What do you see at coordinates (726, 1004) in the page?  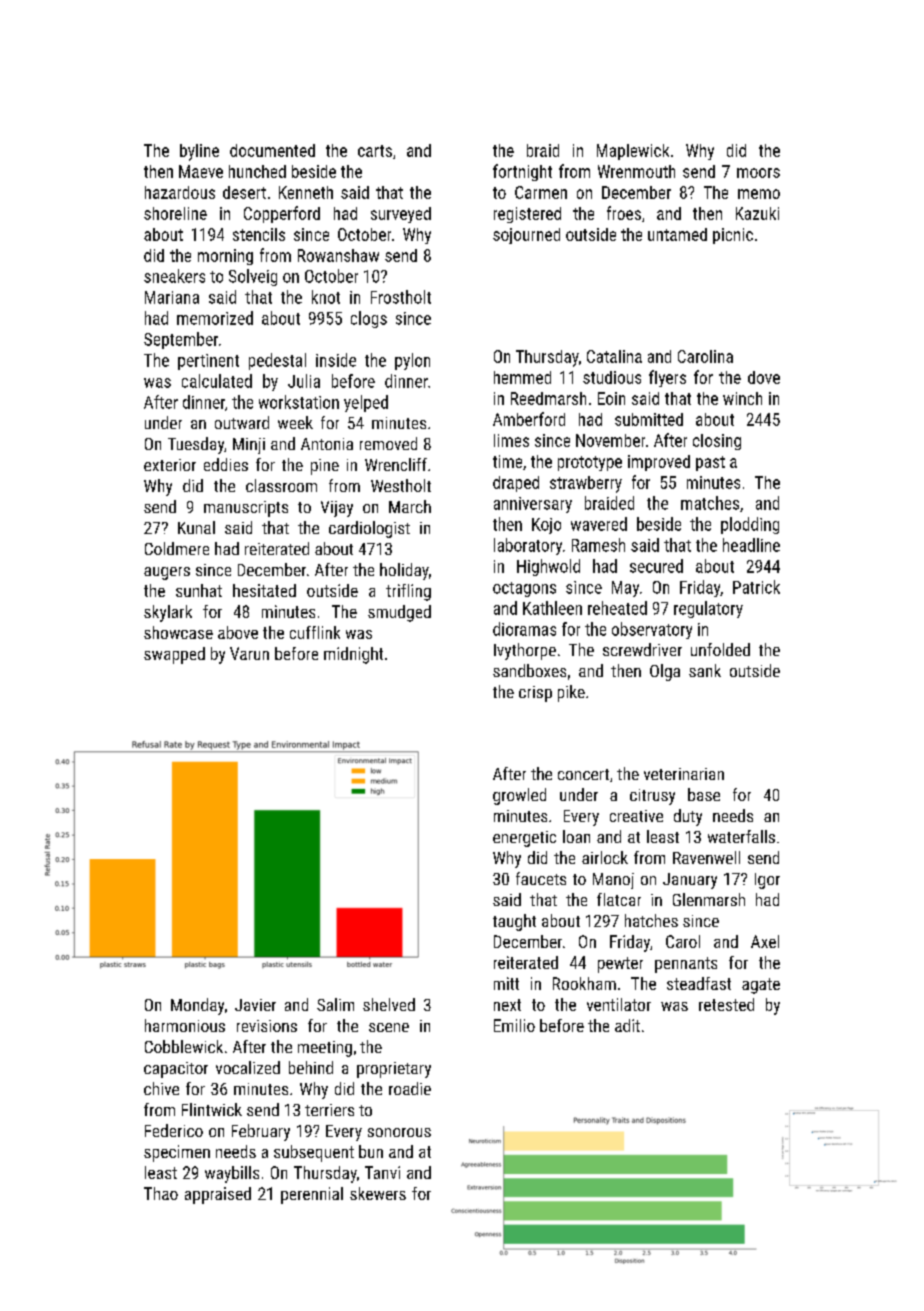 I see `retested` at bounding box center [726, 1004].
